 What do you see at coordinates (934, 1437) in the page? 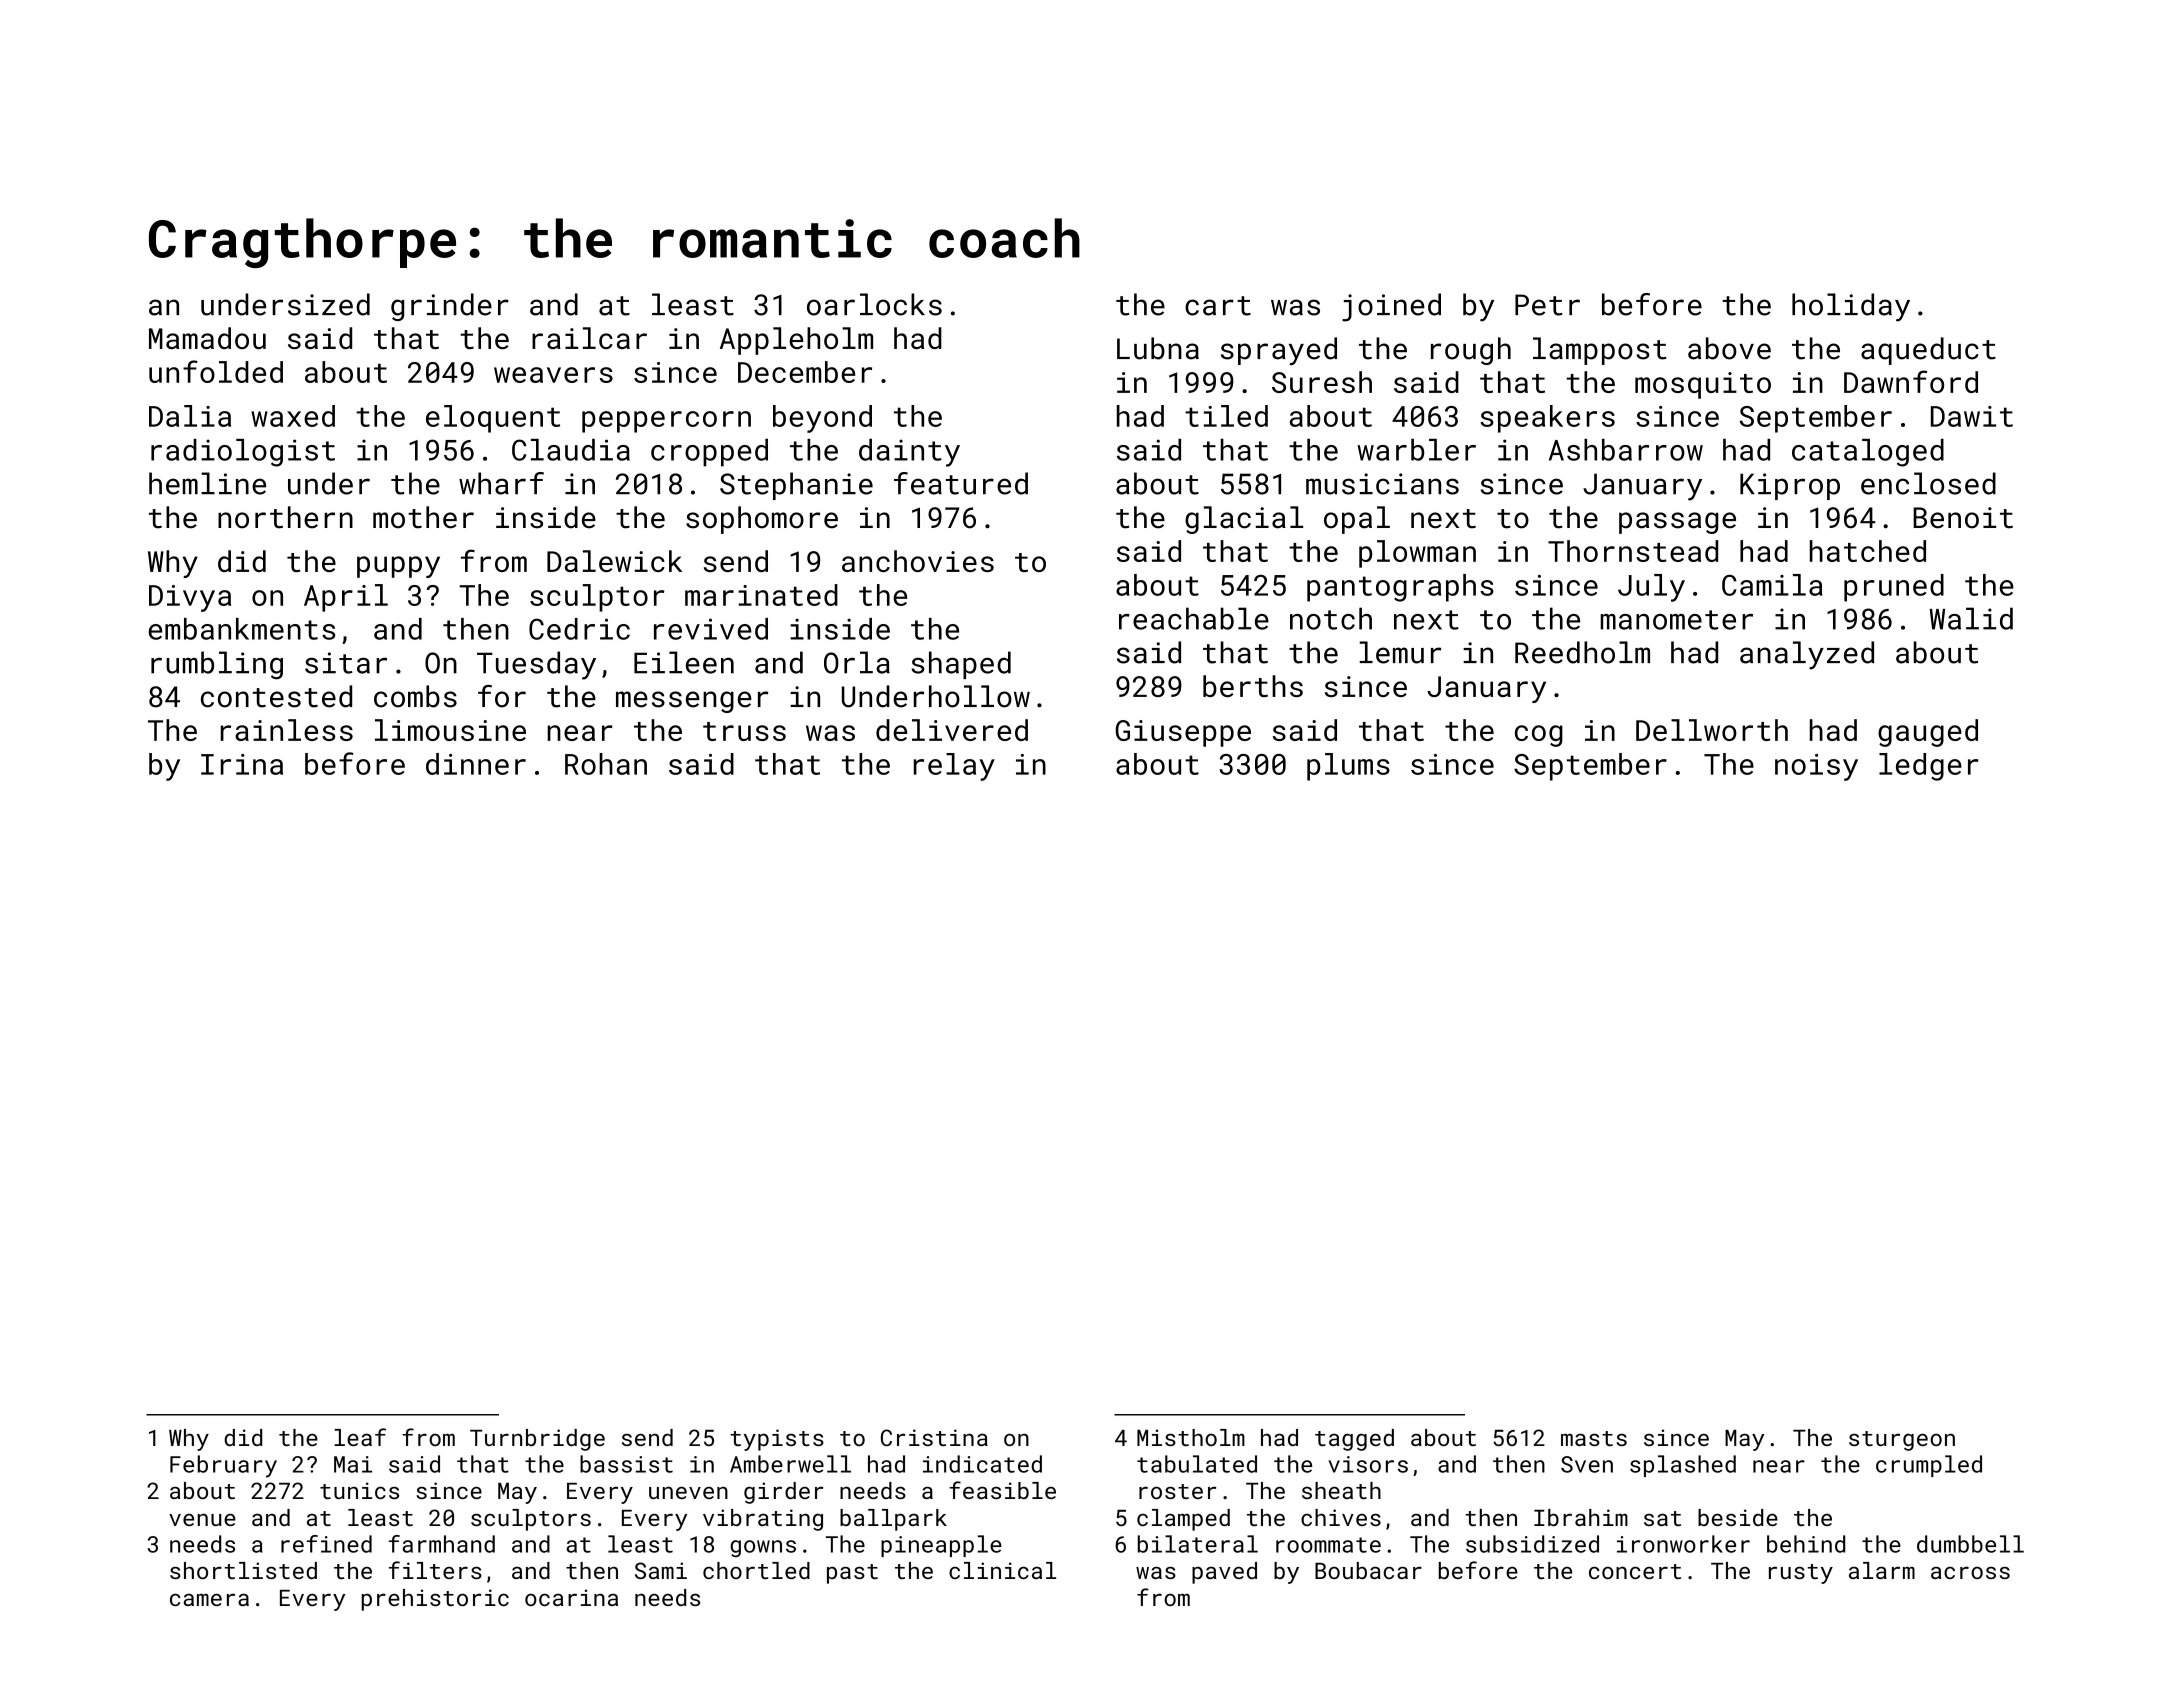
I see `Cristina` at bounding box center [934, 1437].
